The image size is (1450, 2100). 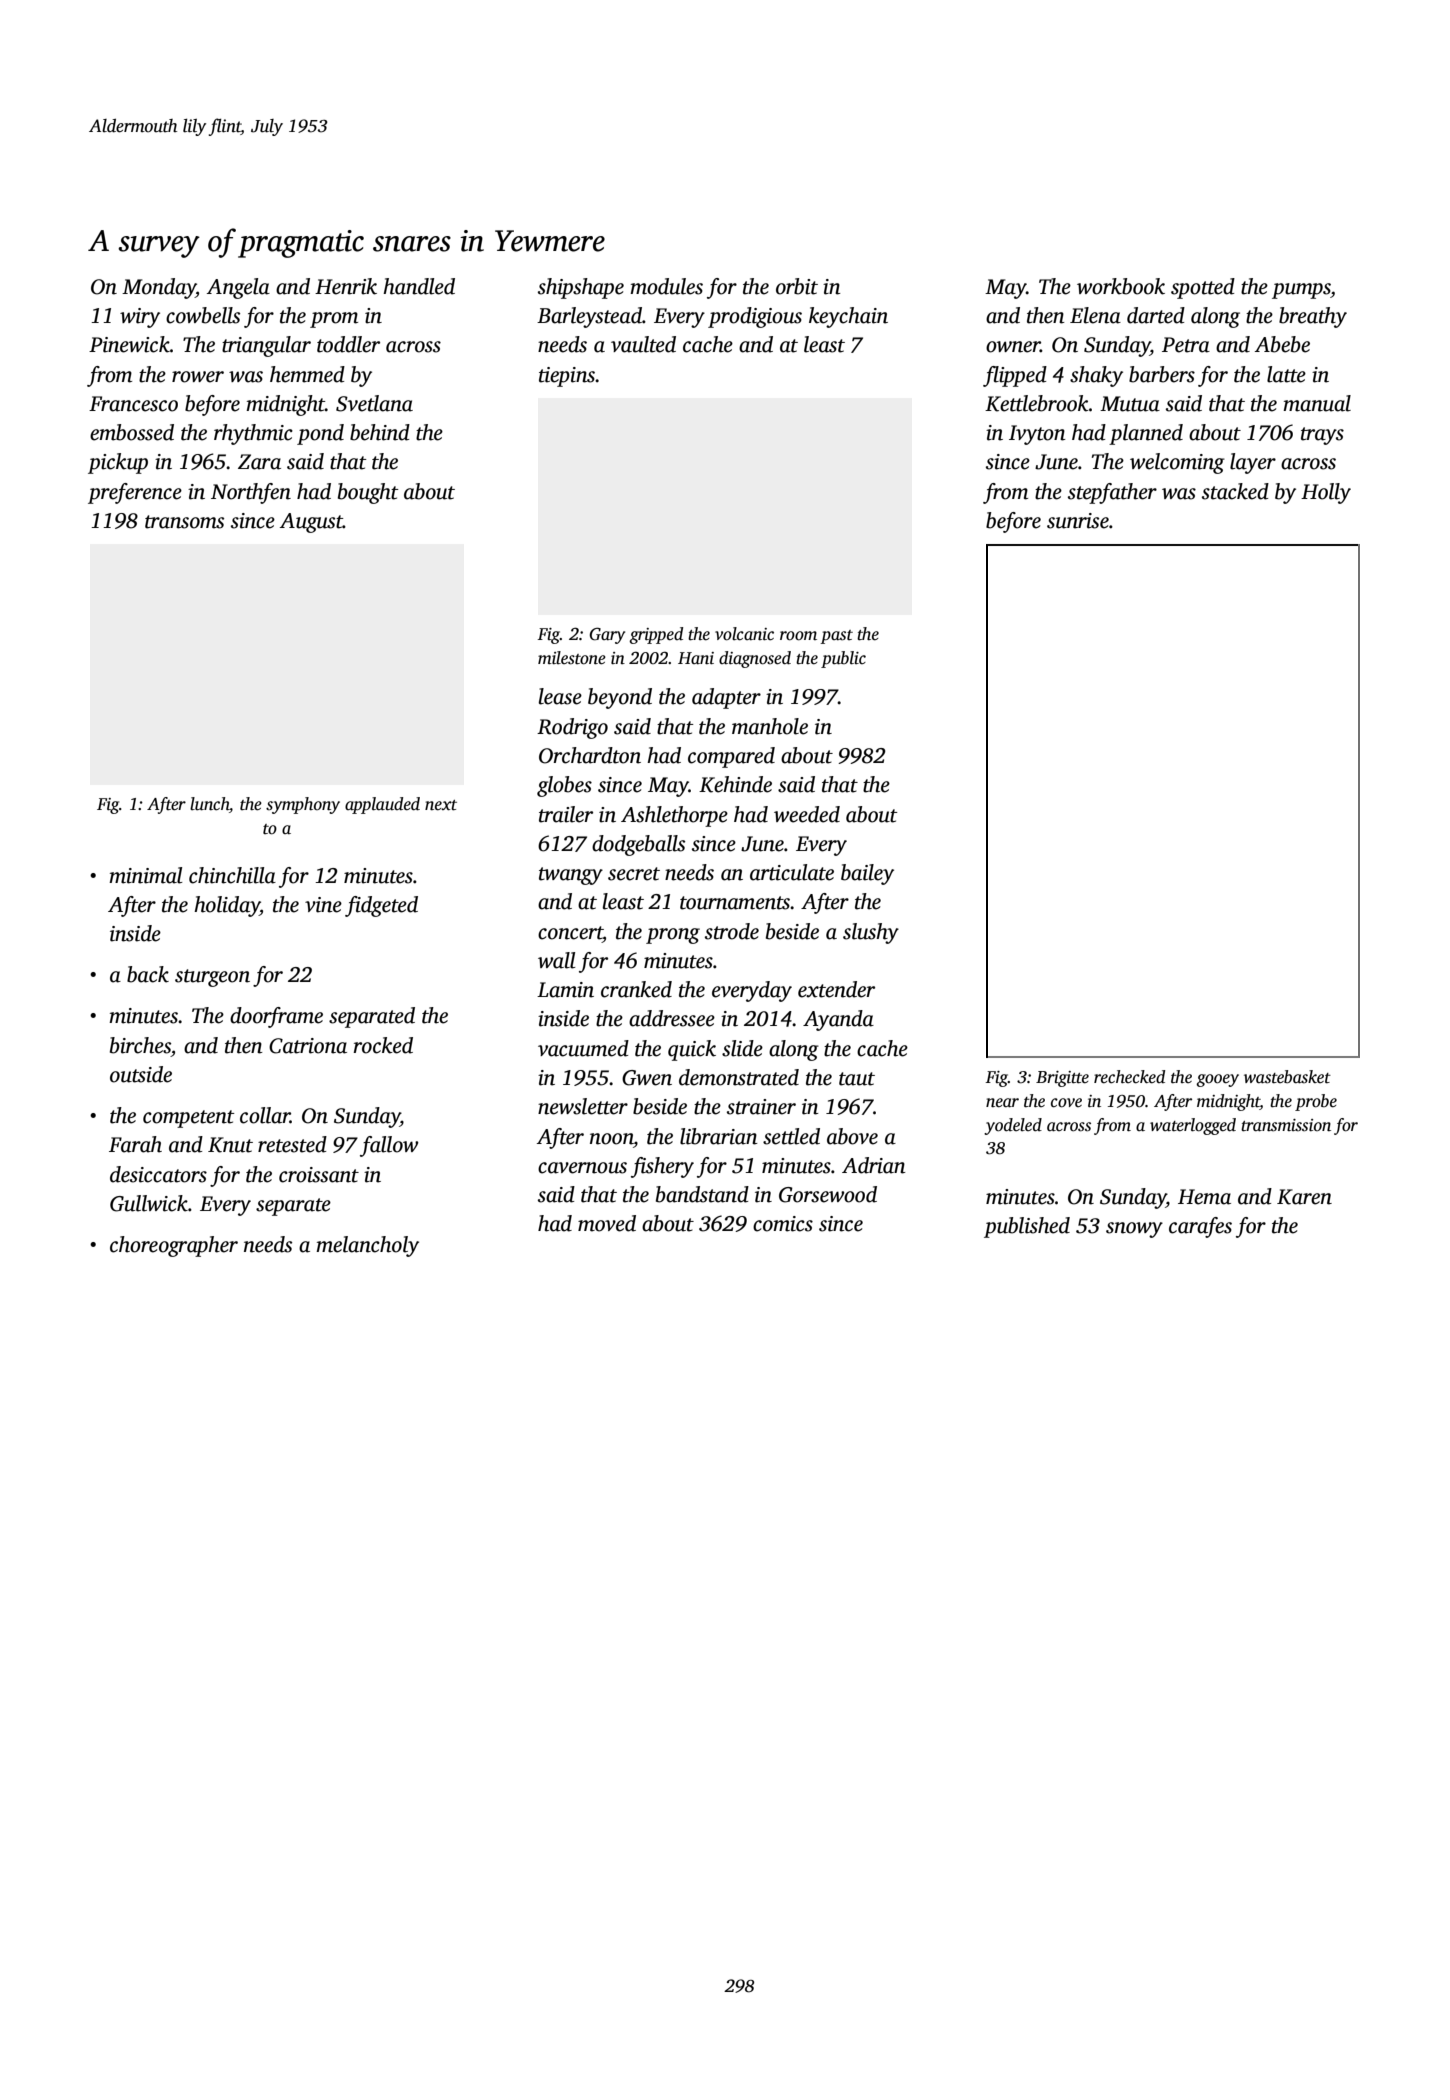 I want to click on Francesco, so click(x=133, y=404).
